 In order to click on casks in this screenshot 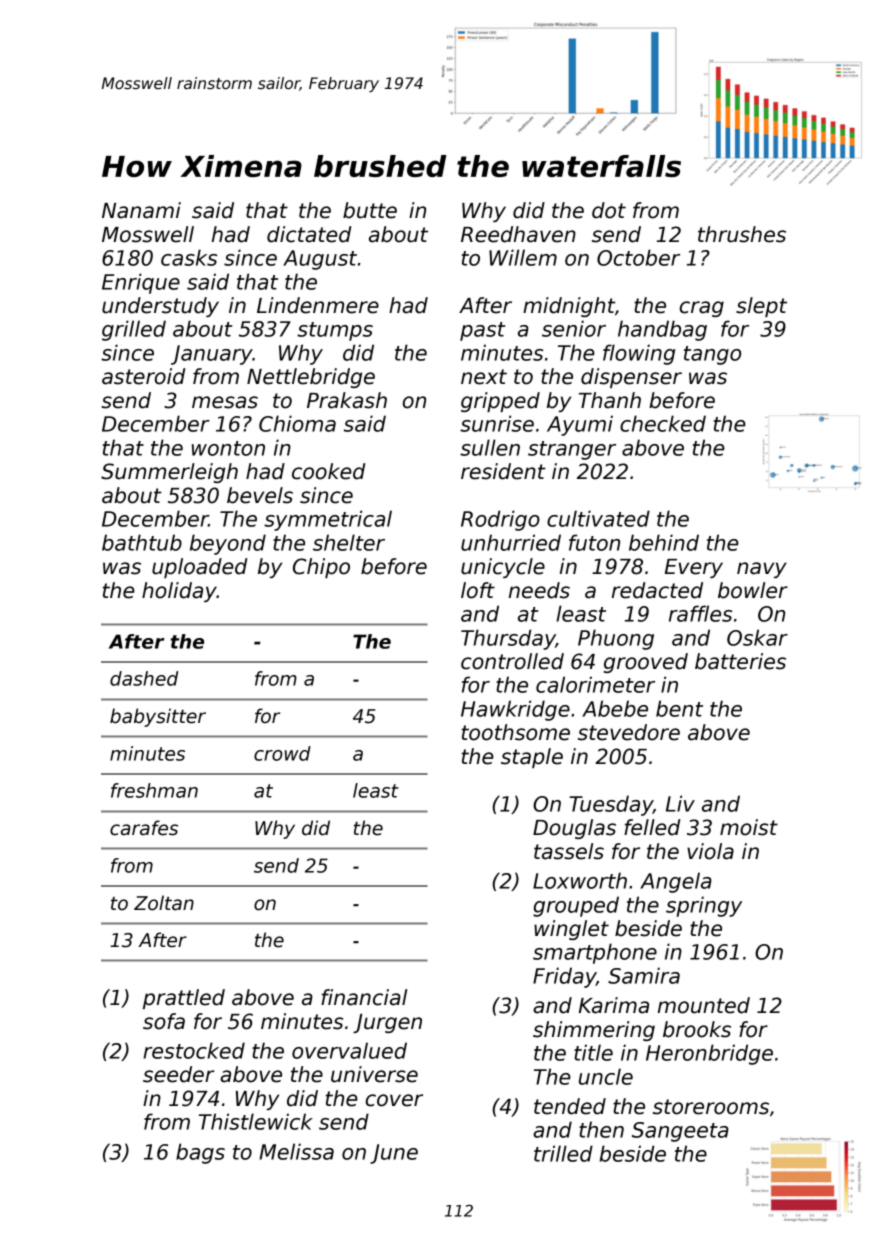, I will do `click(189, 257)`.
